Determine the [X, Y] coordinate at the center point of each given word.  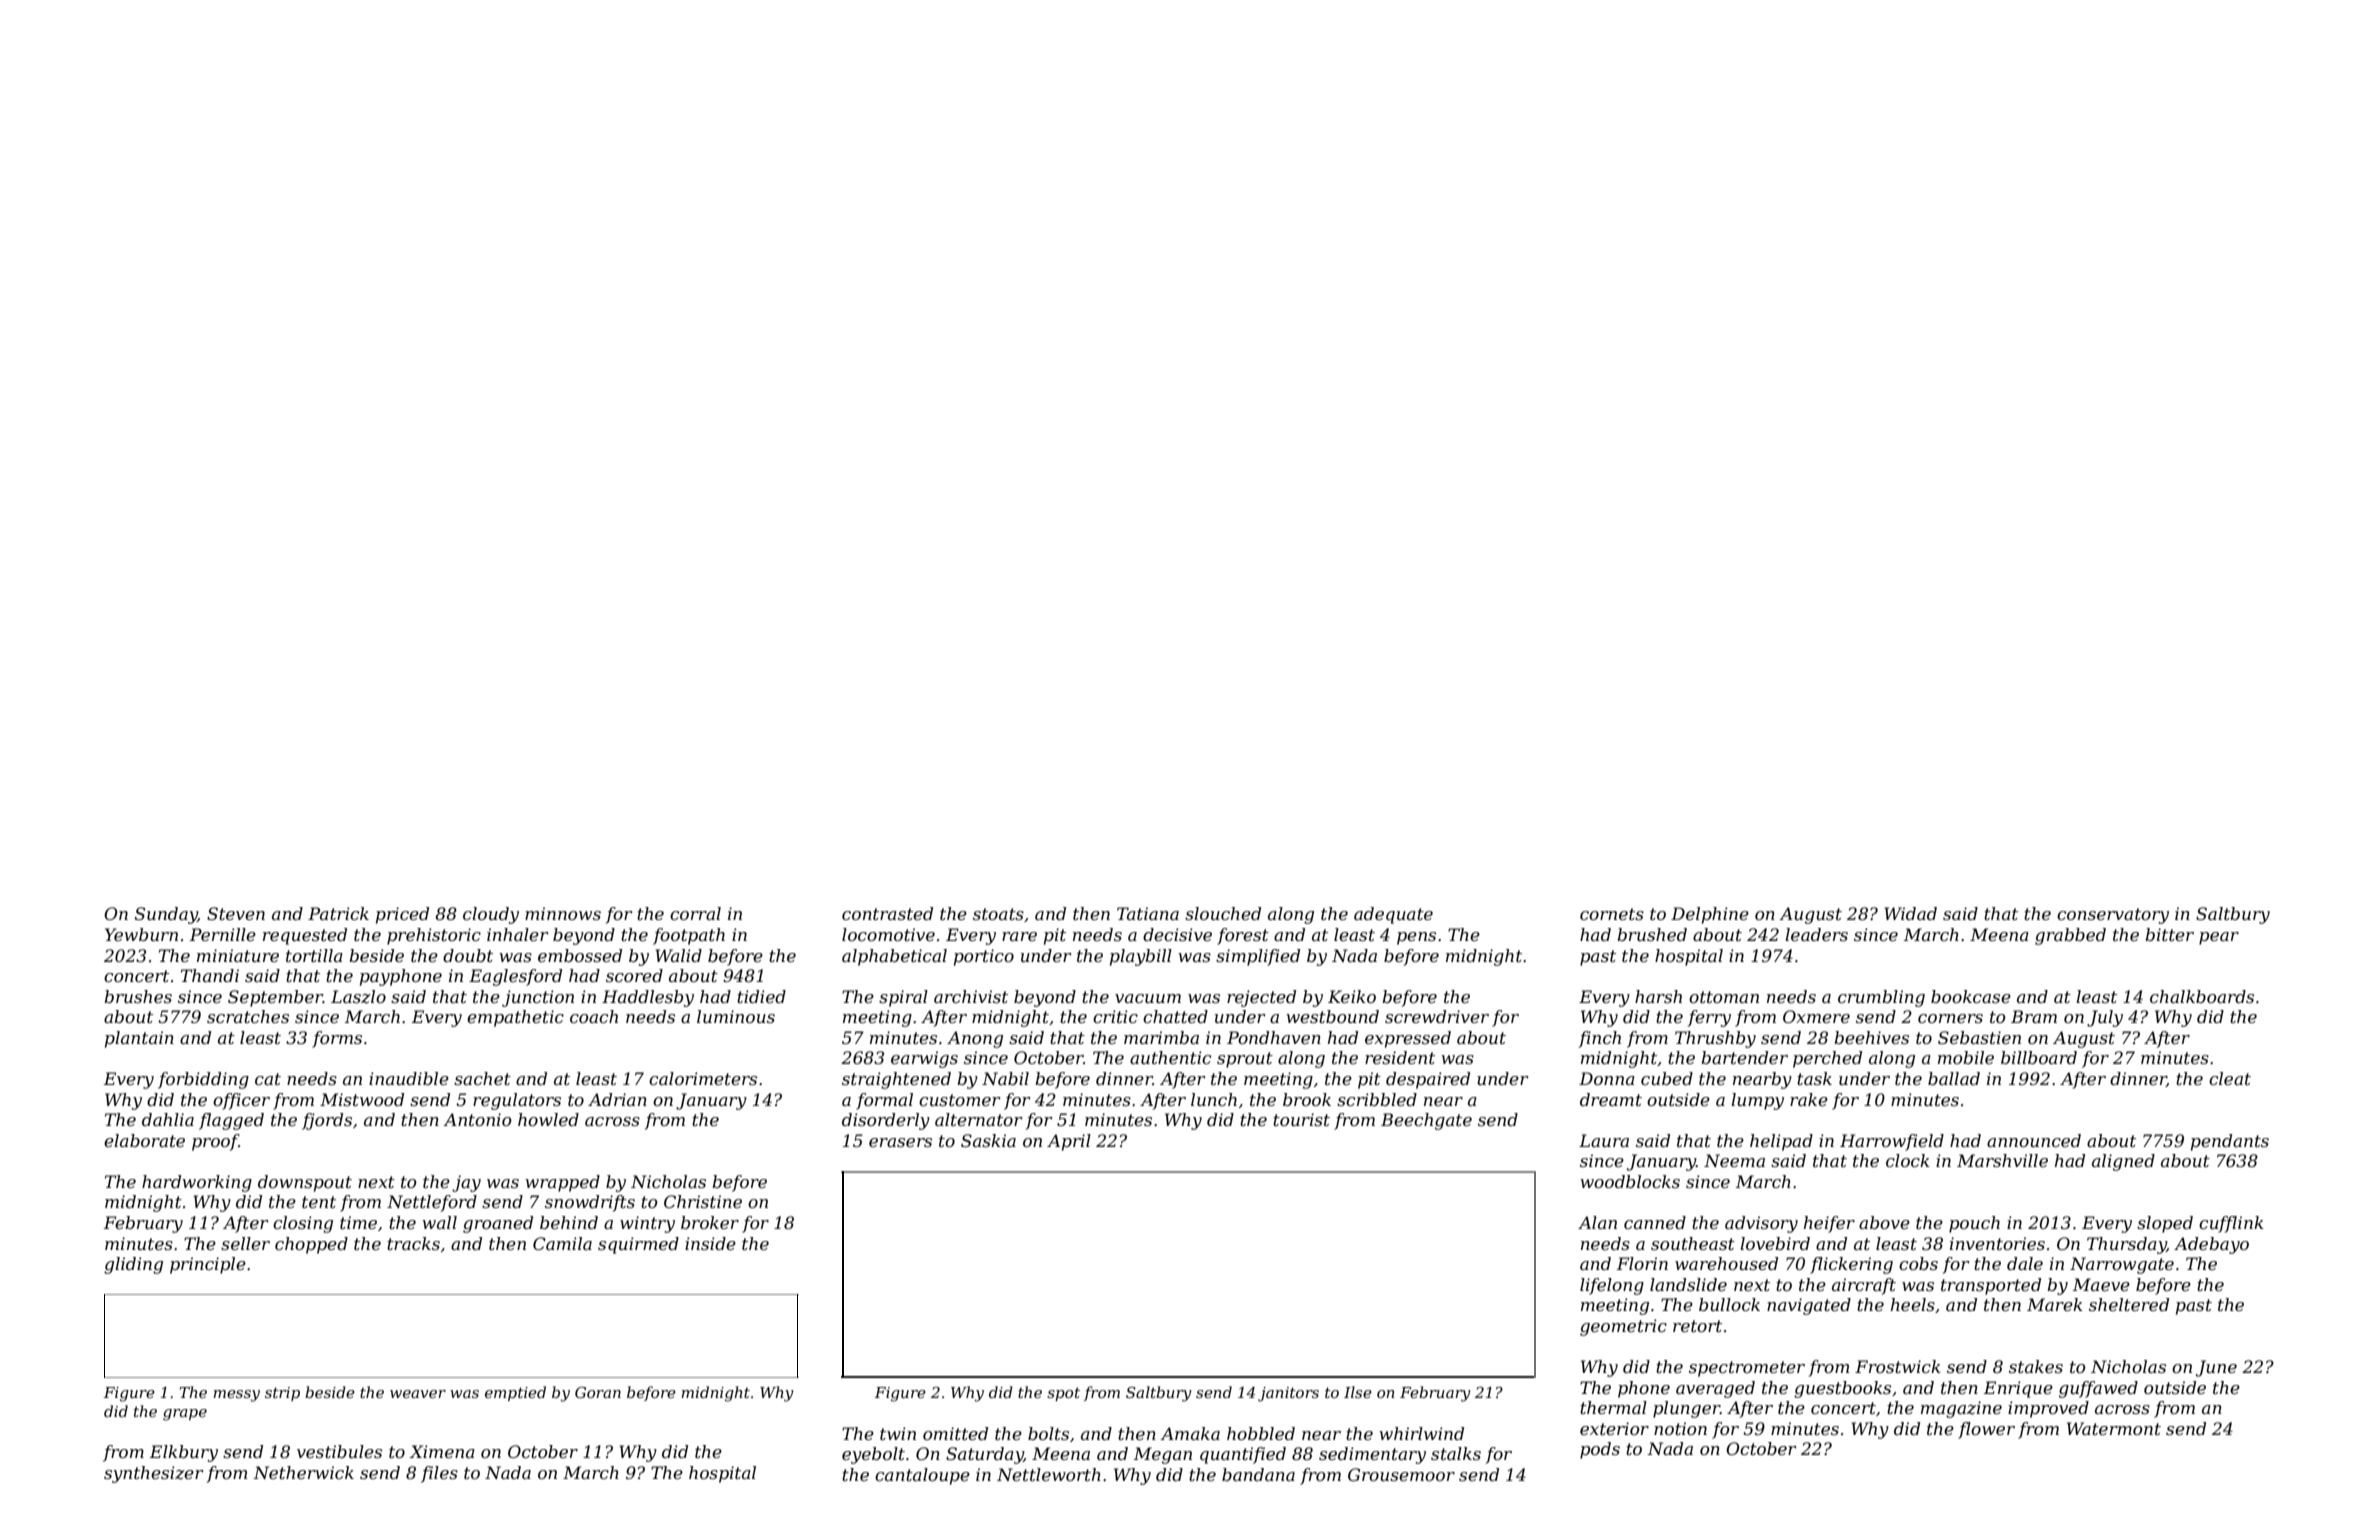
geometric [1623, 1327]
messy [236, 1396]
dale [2025, 1263]
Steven [236, 913]
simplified [1258, 957]
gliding [133, 1265]
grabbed [2070, 936]
